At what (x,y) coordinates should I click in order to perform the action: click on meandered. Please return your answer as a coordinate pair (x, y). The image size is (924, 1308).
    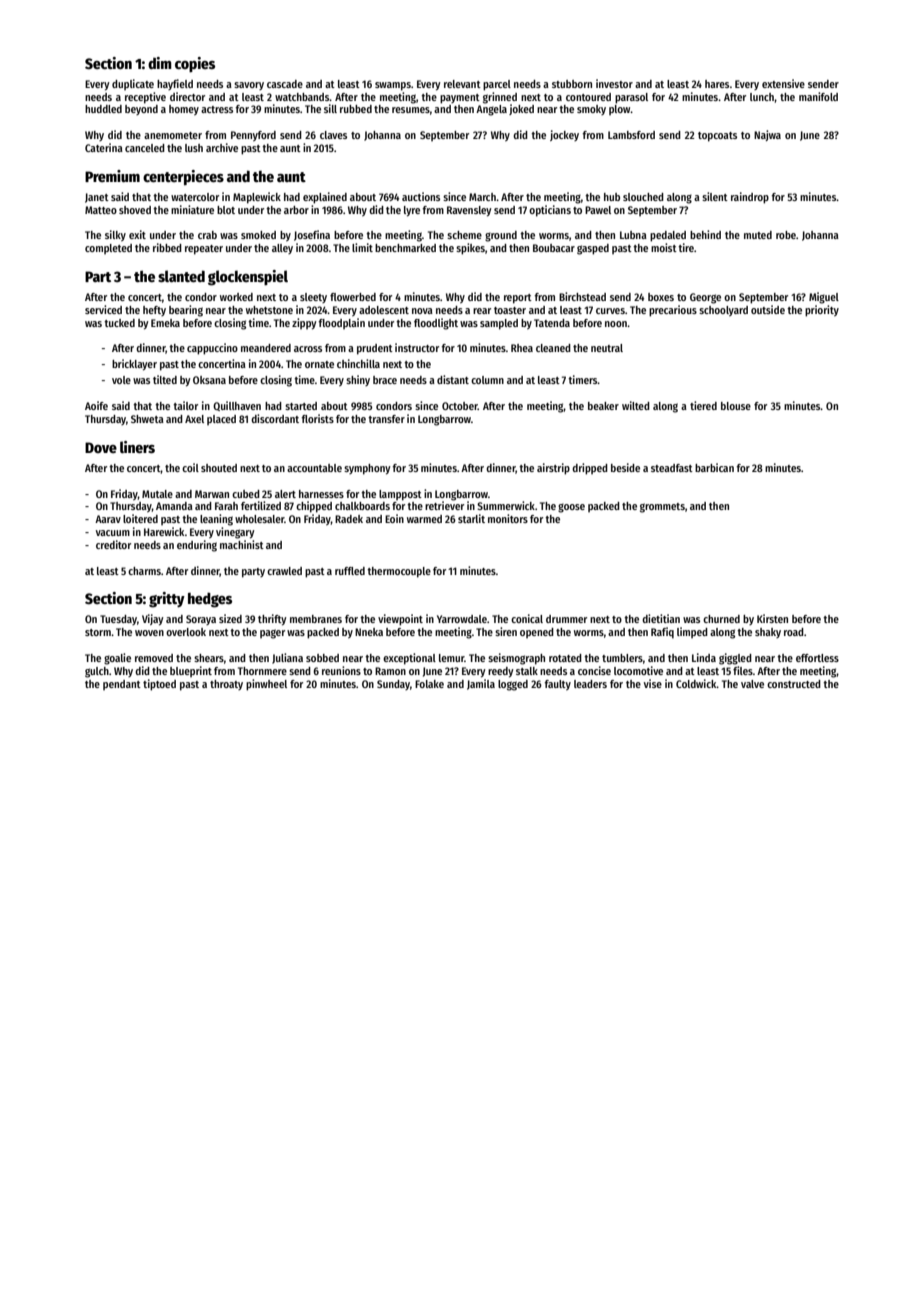
    Looking at the image, I should click on (266, 348).
